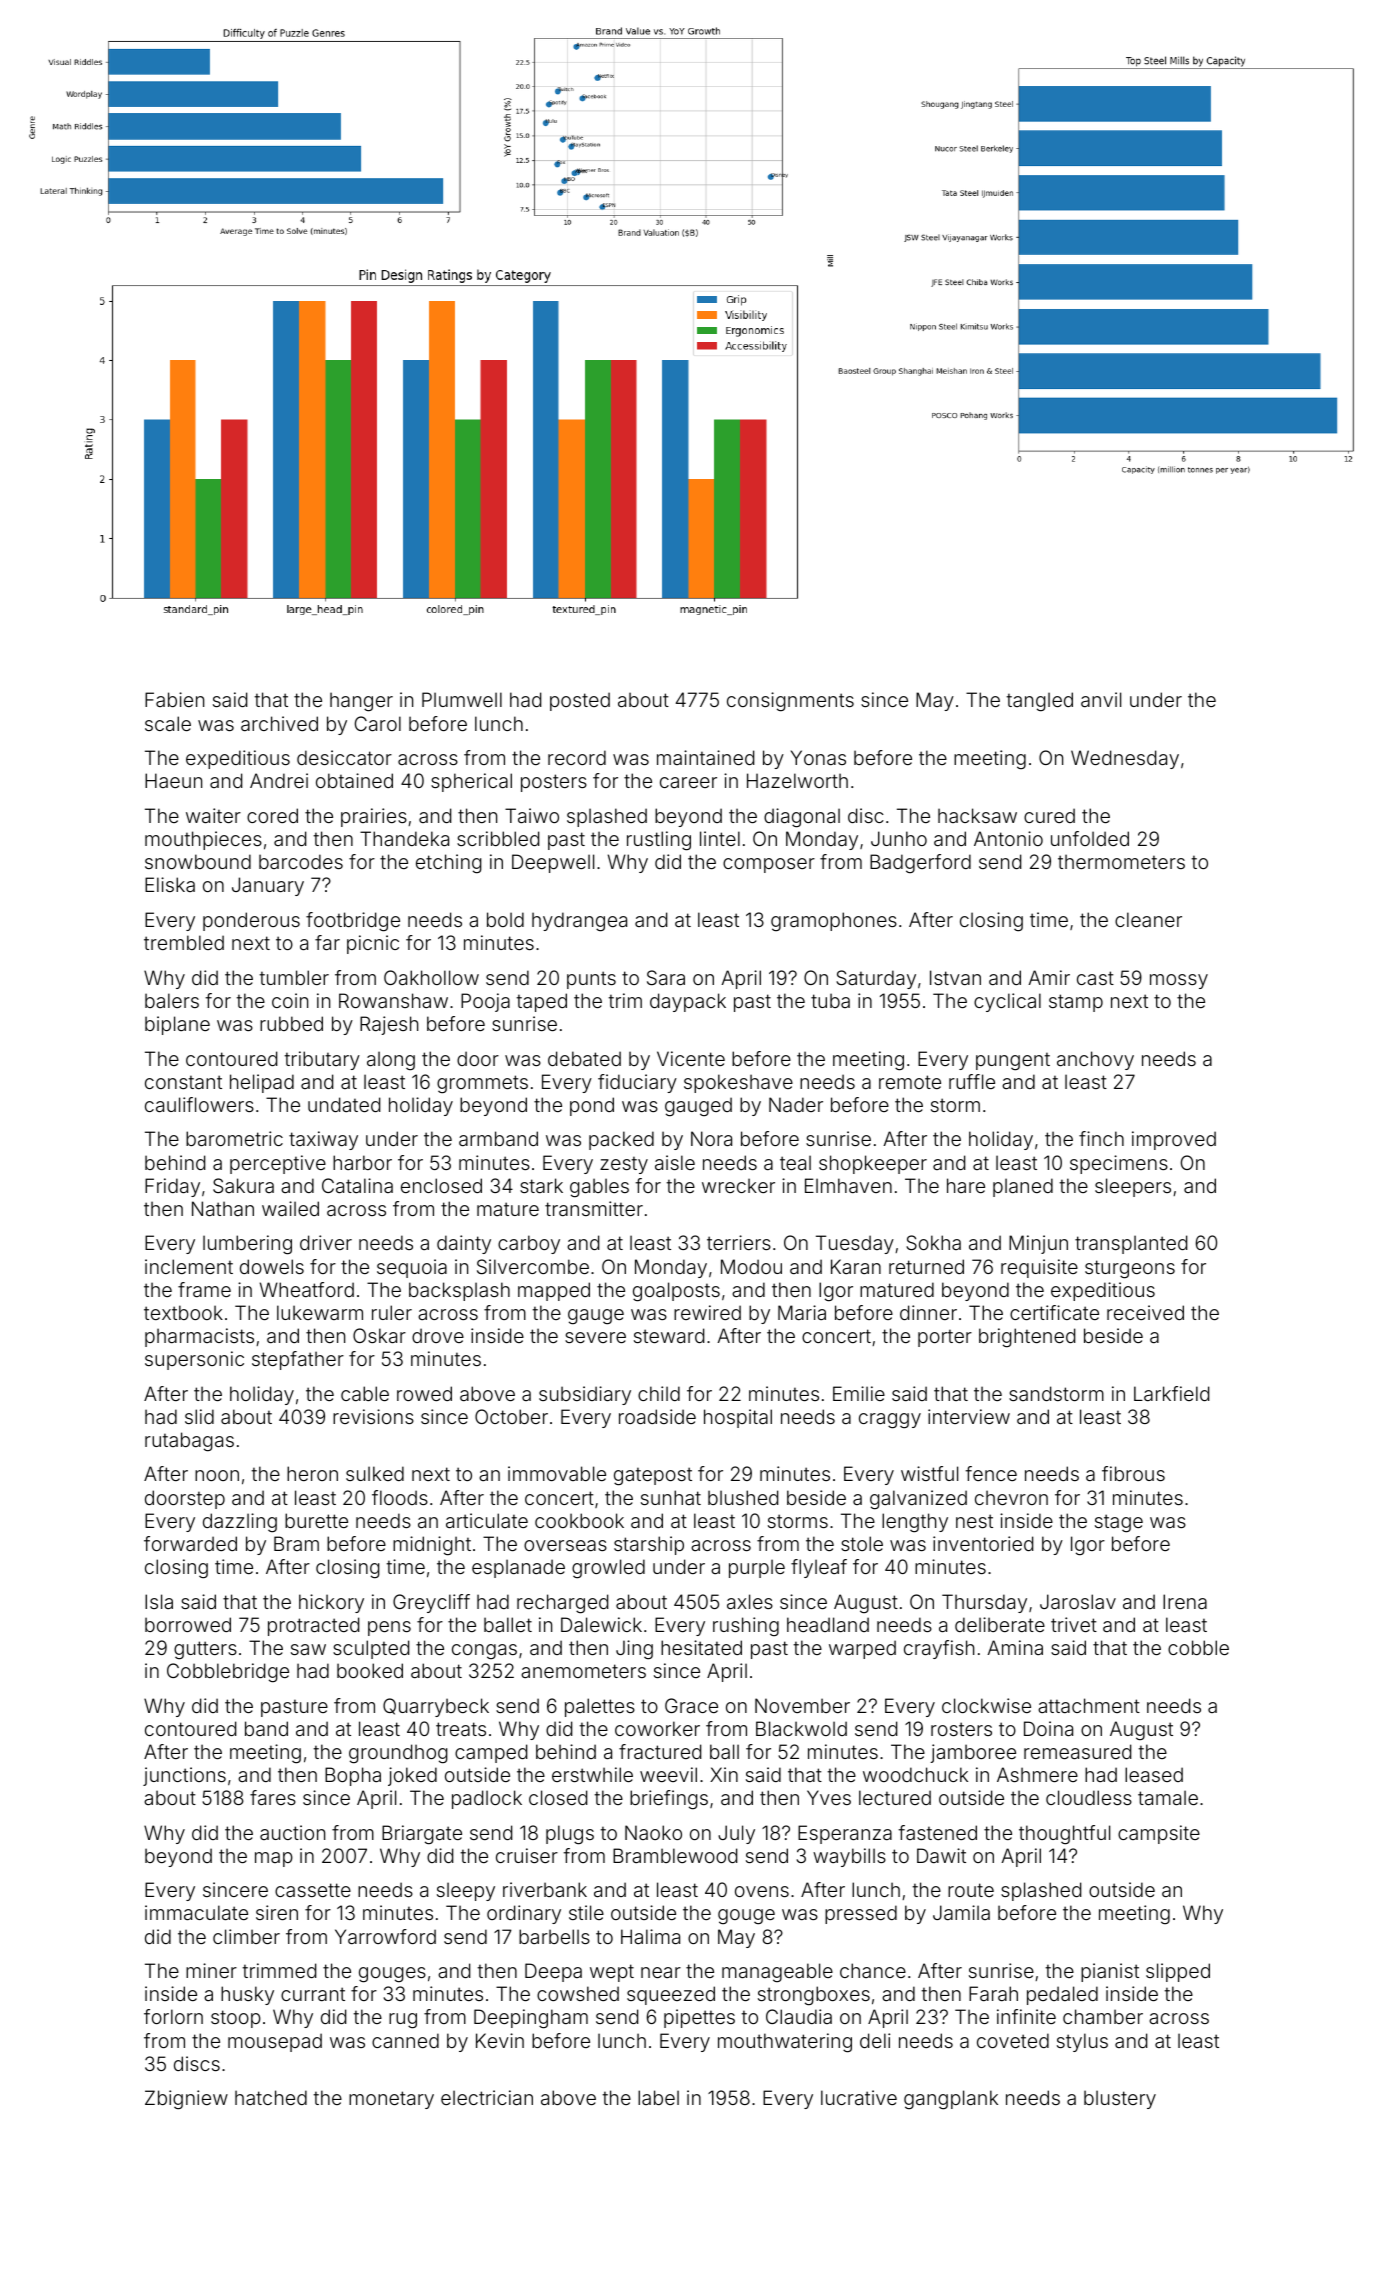 This screenshot has height=2275, width=1381. I want to click on drove, so click(438, 1335).
